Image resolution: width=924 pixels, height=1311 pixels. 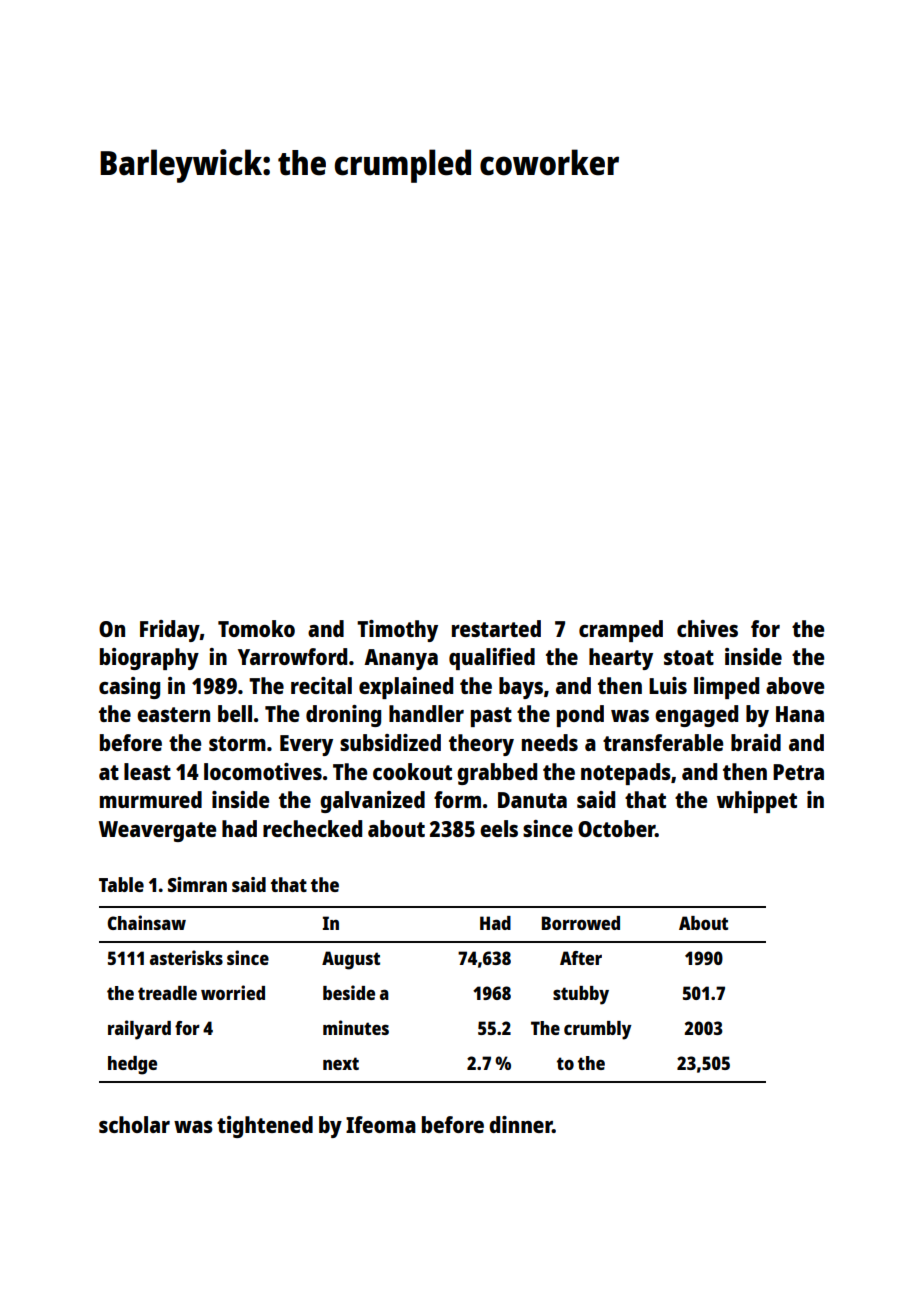 I want to click on notepads, so click(x=626, y=774).
